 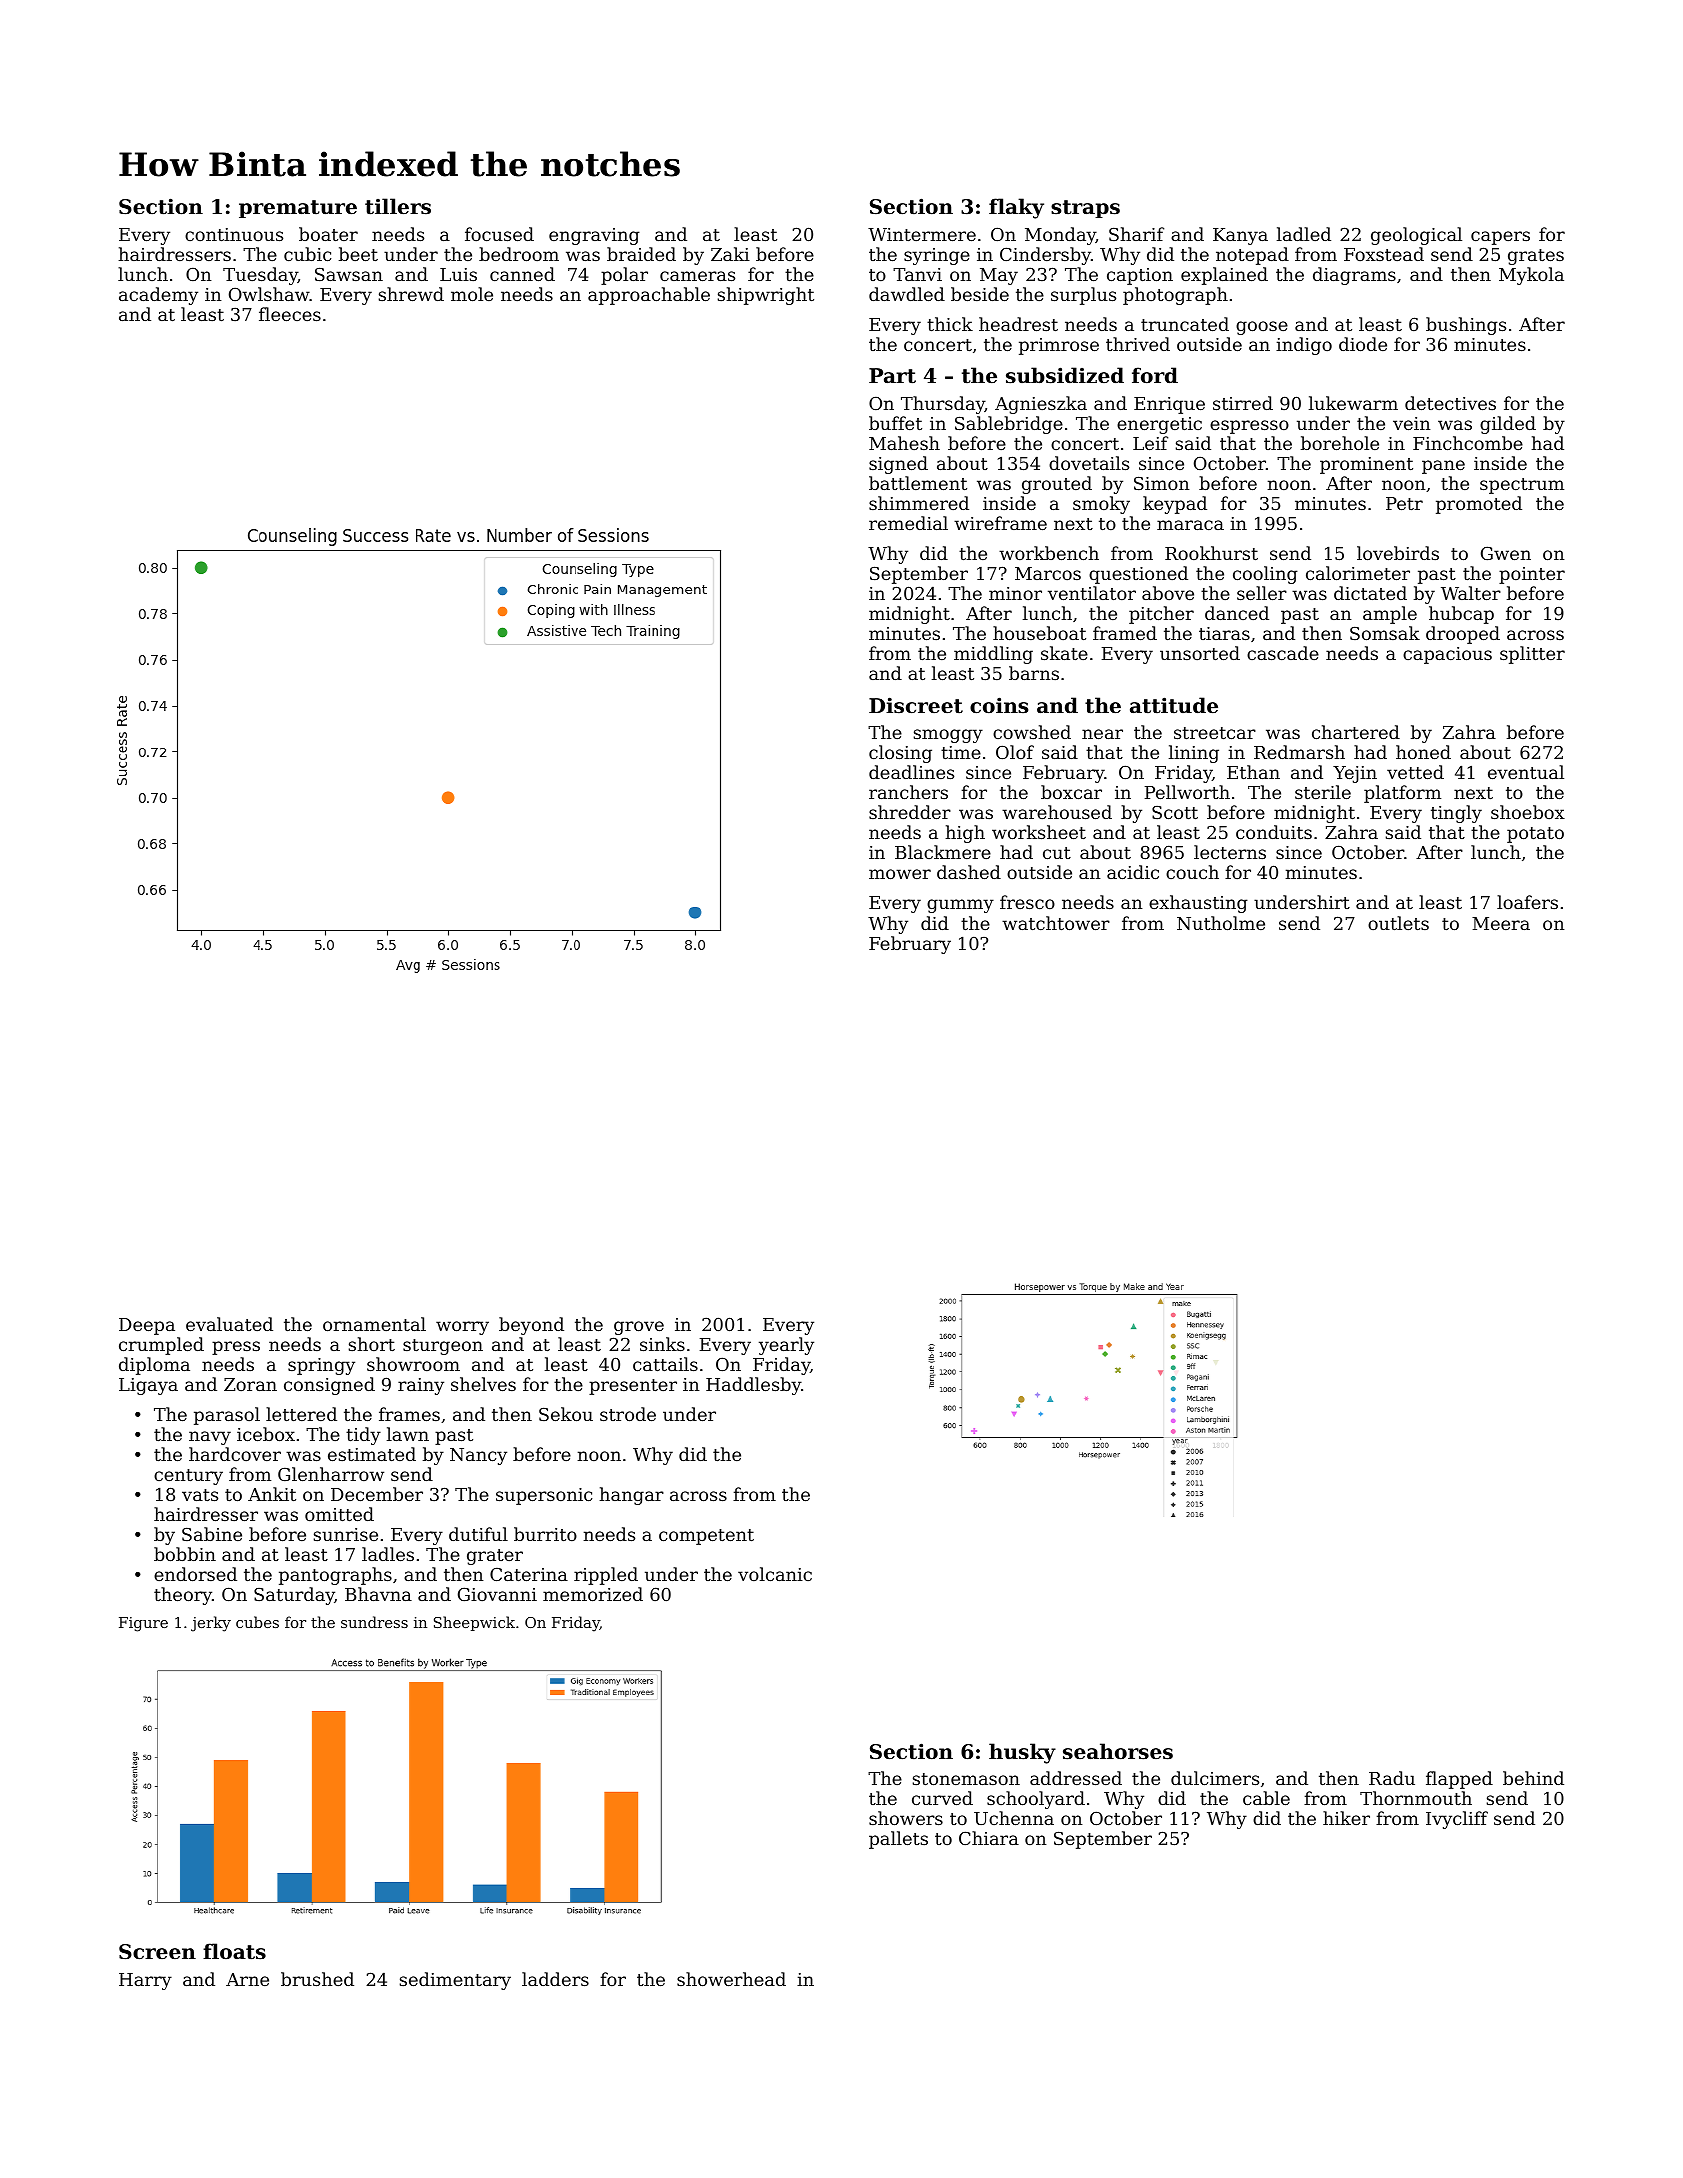 What do you see at coordinates (1500, 238) in the document?
I see `capers` at bounding box center [1500, 238].
